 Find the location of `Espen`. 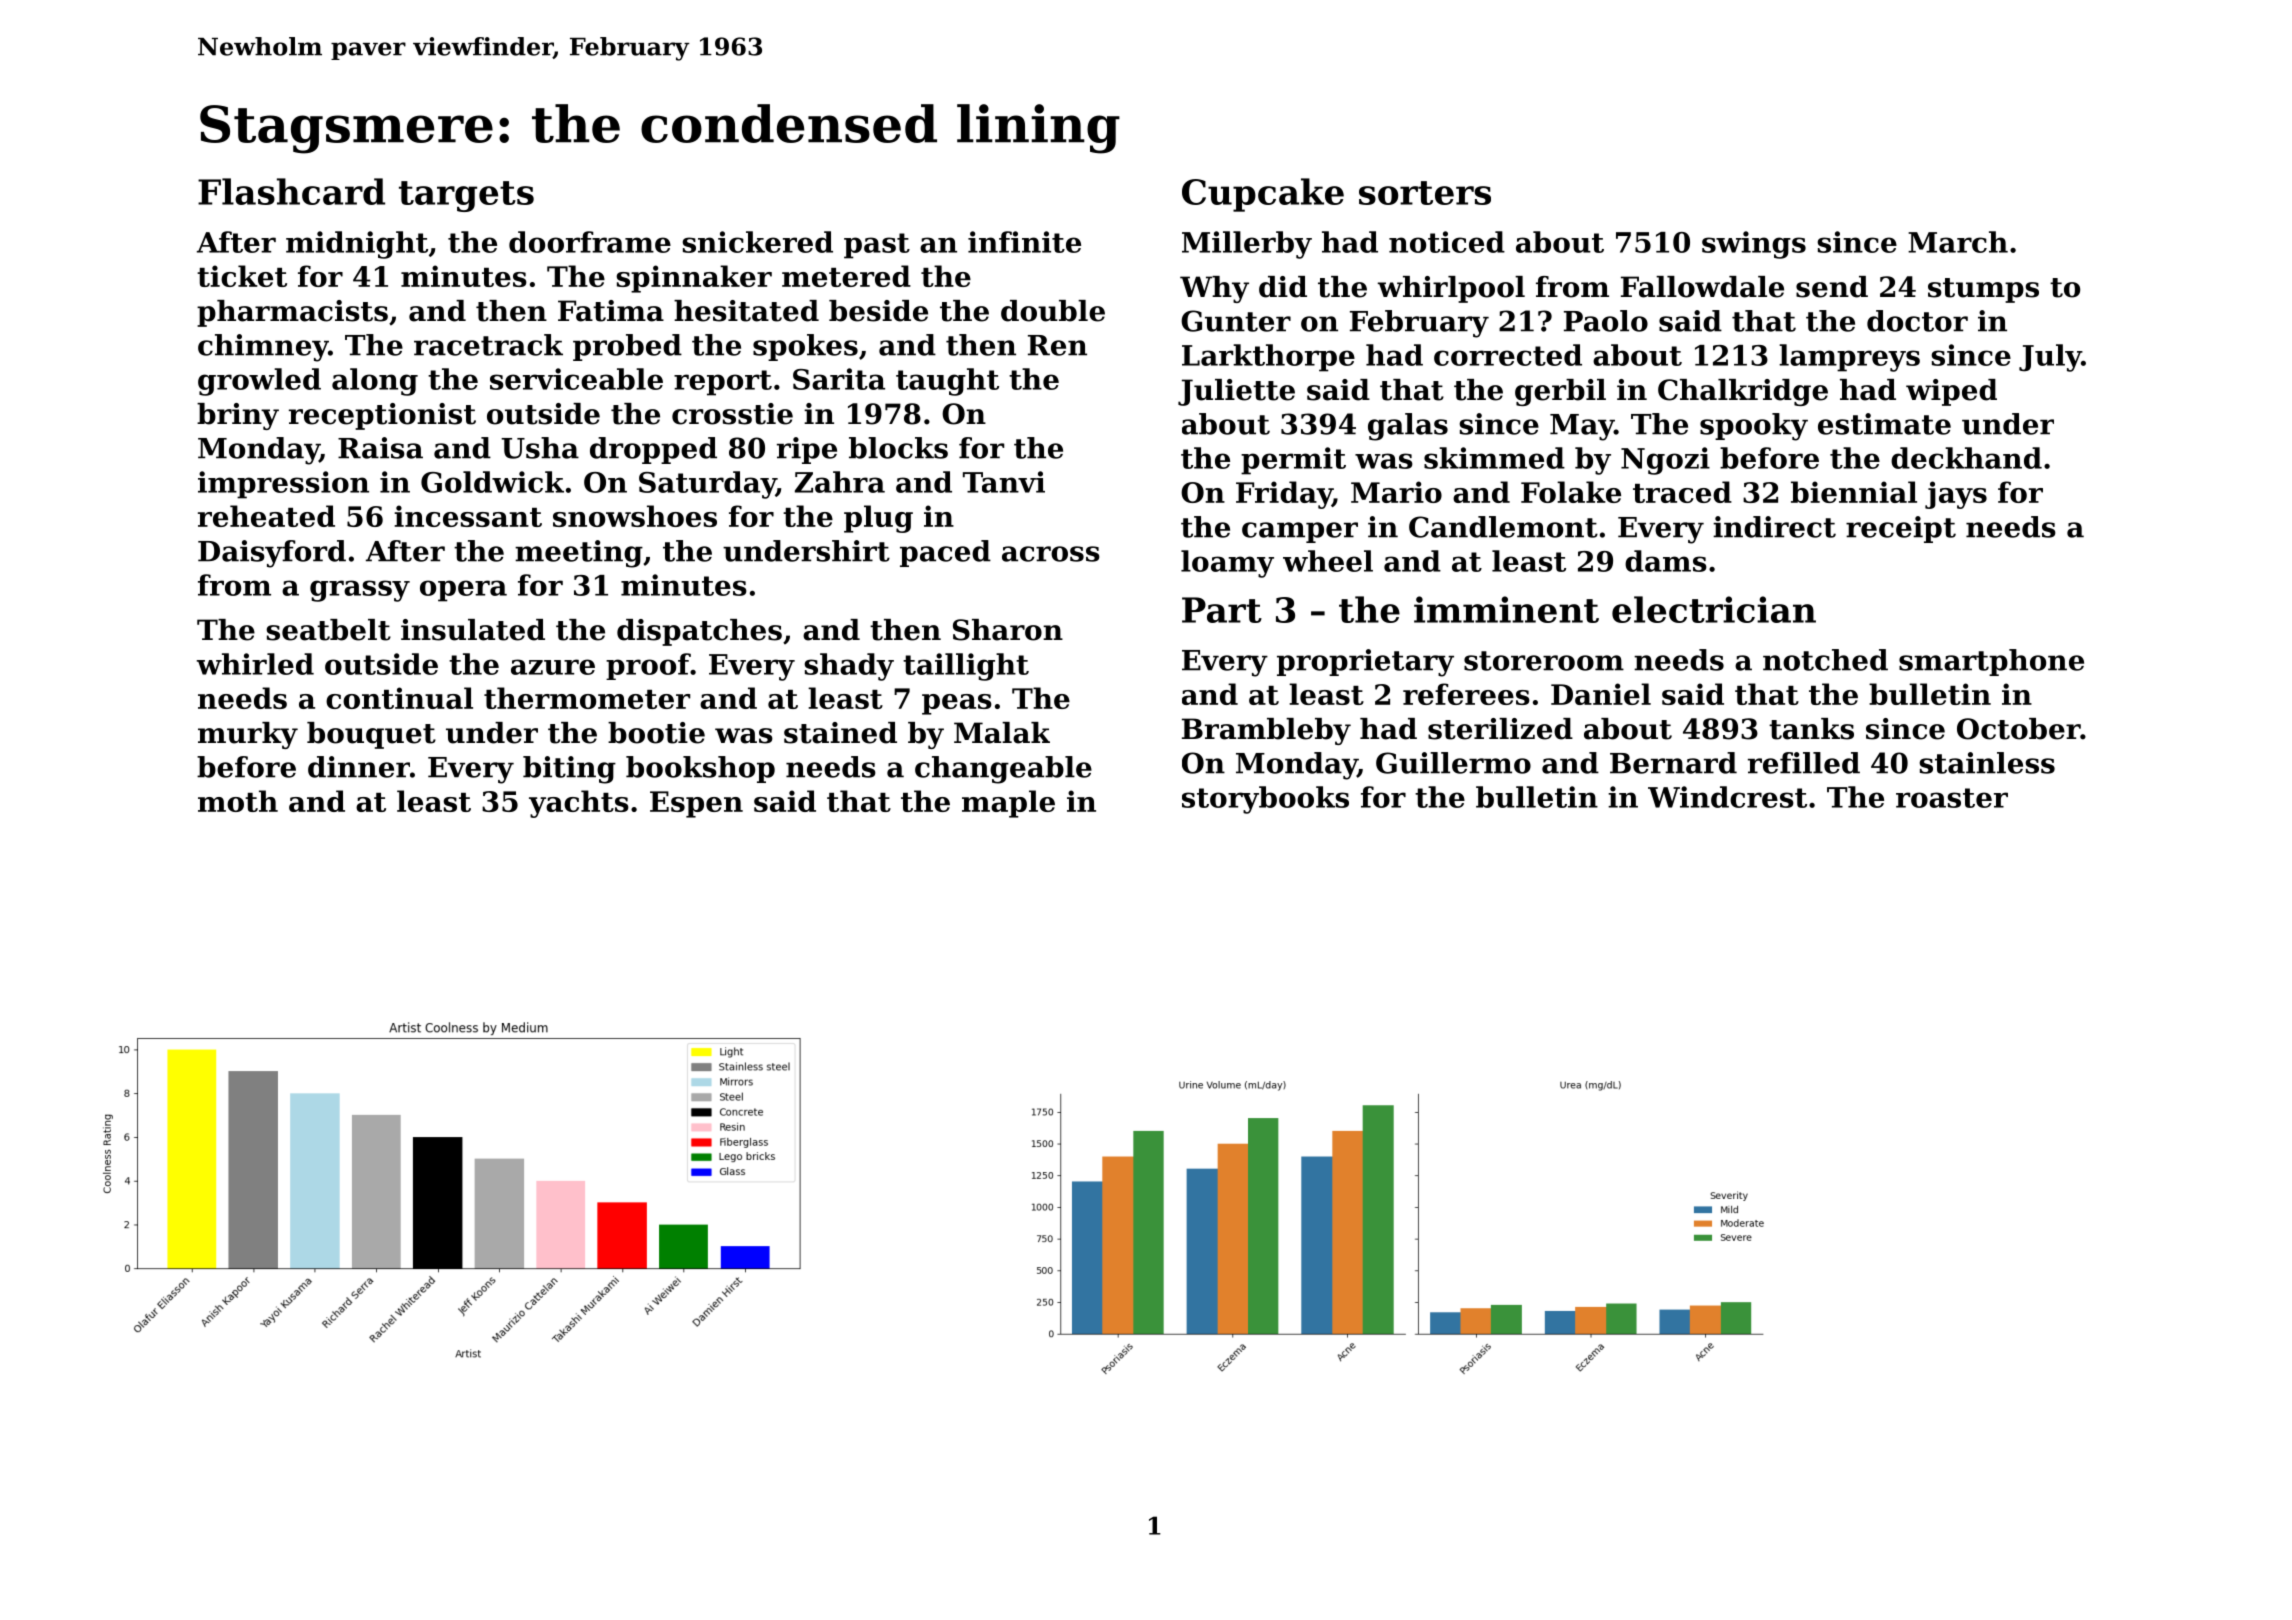

Espen is located at coordinates (696, 804).
